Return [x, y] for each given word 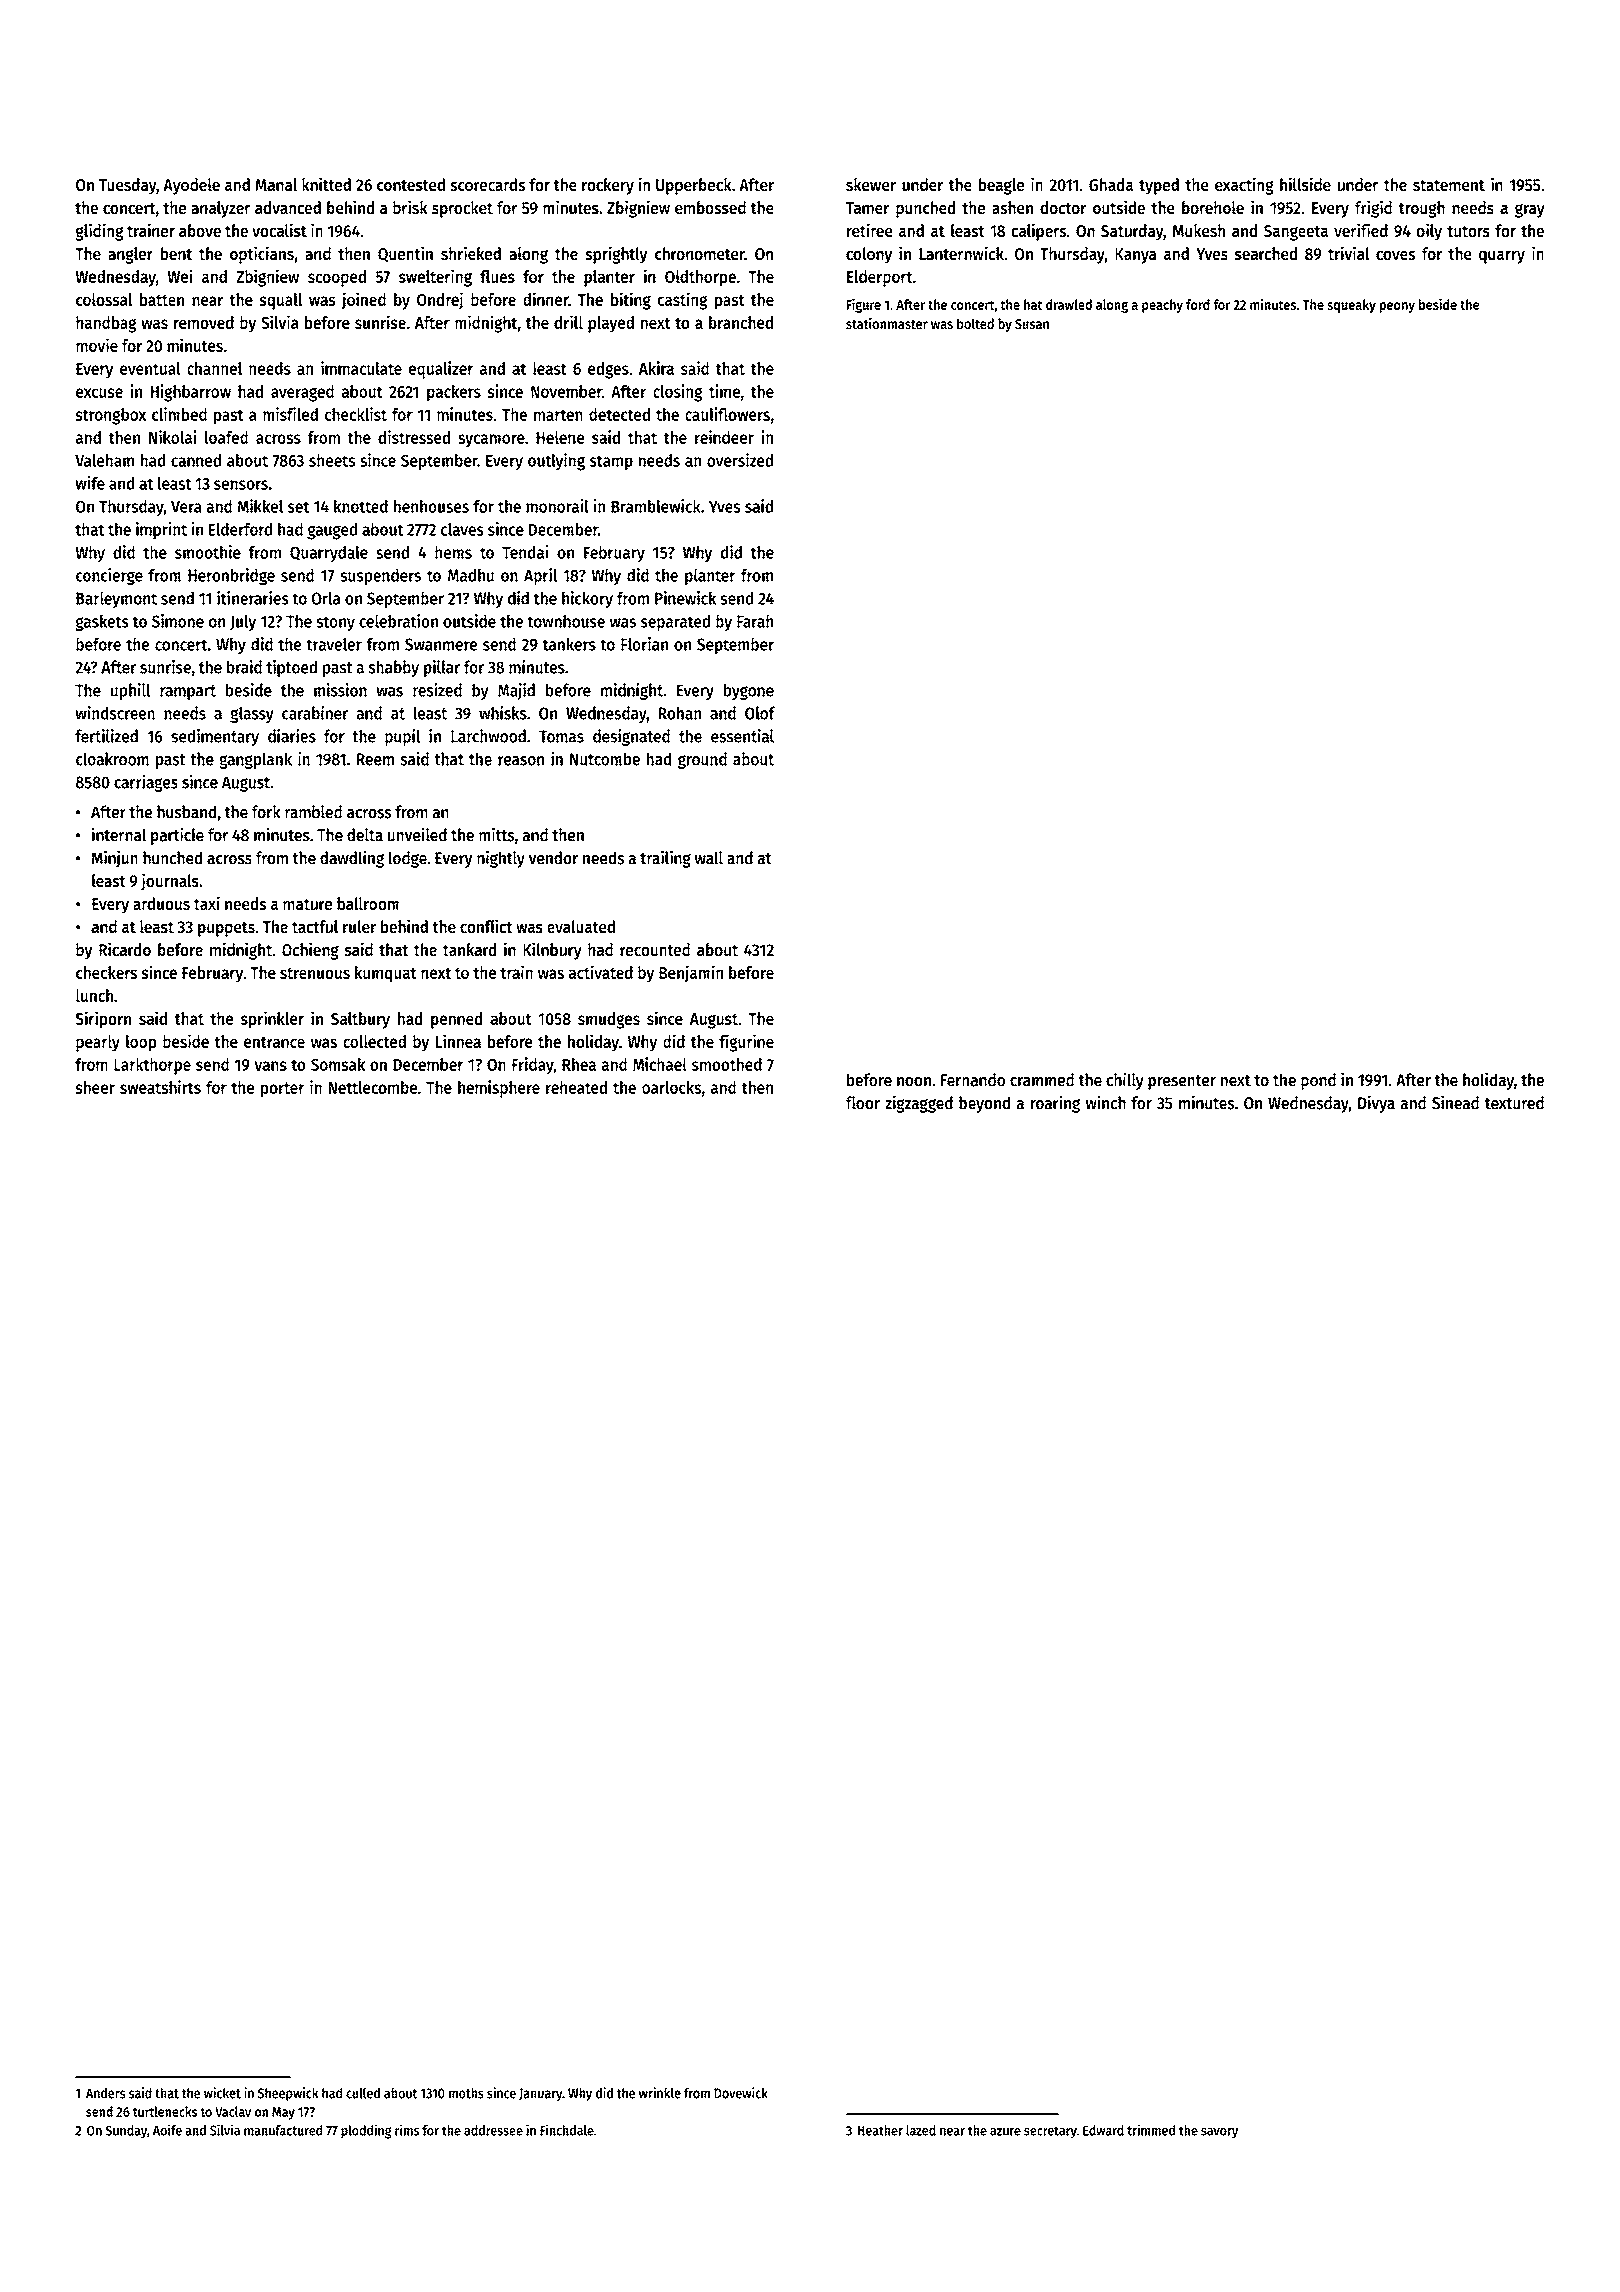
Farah [755, 621]
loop [141, 1043]
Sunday [126, 2132]
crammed [1042, 1080]
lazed [921, 2130]
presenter [1182, 1082]
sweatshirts [160, 1087]
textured [1514, 1103]
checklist [356, 414]
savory [1219, 2133]
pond [1318, 1081]
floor [863, 1103]
